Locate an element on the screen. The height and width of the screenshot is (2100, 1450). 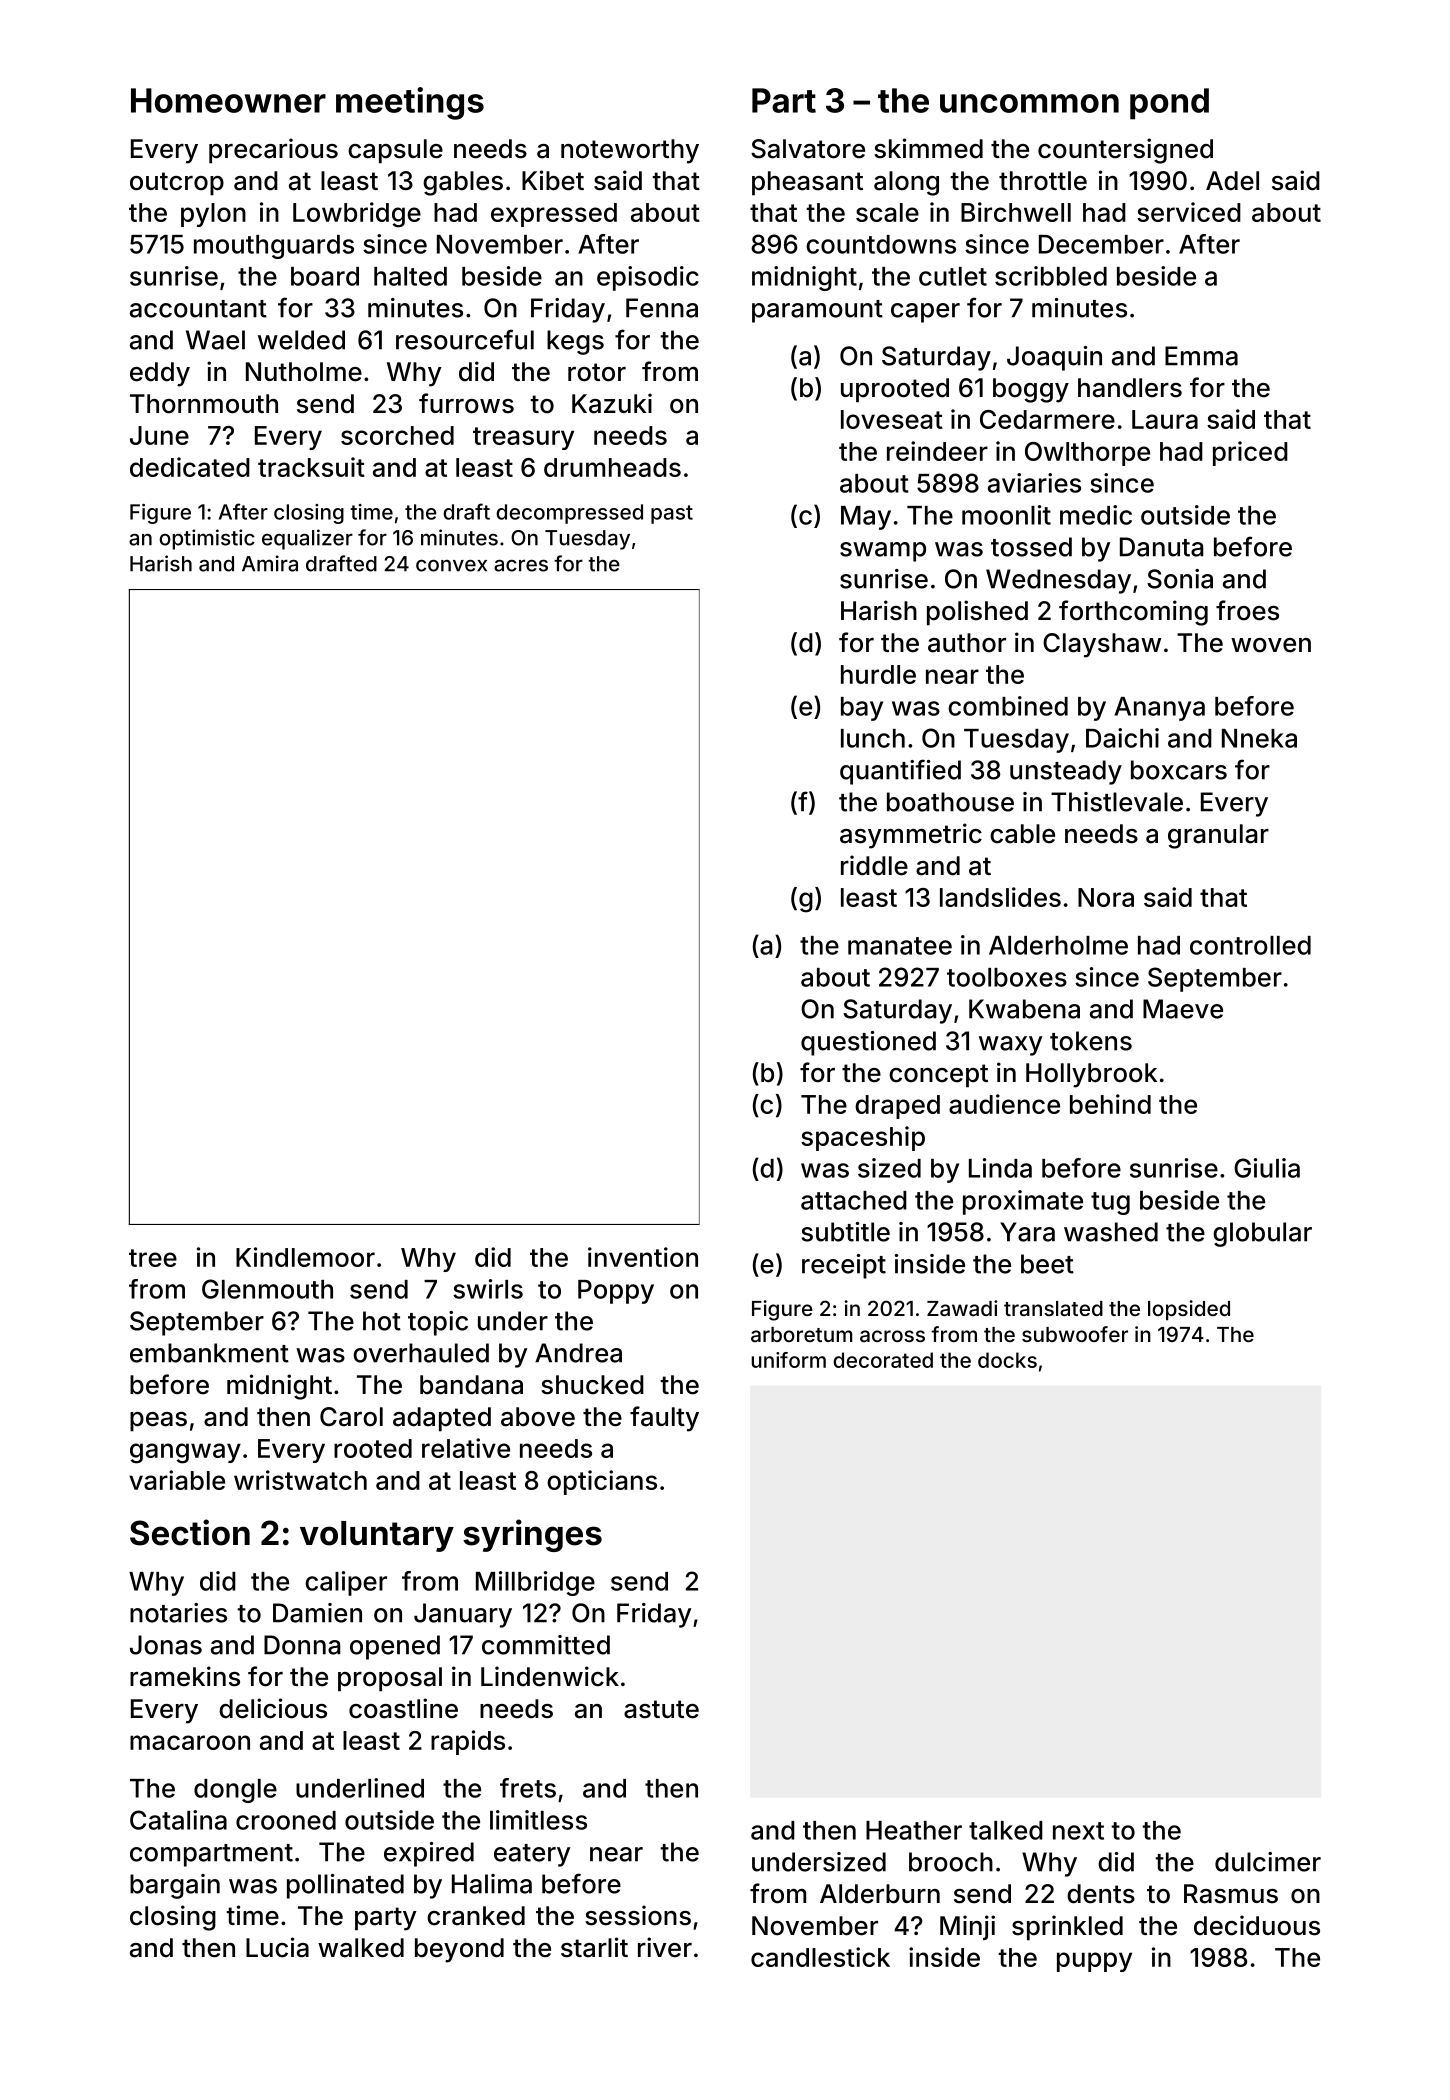
Andrea is located at coordinates (578, 1353).
